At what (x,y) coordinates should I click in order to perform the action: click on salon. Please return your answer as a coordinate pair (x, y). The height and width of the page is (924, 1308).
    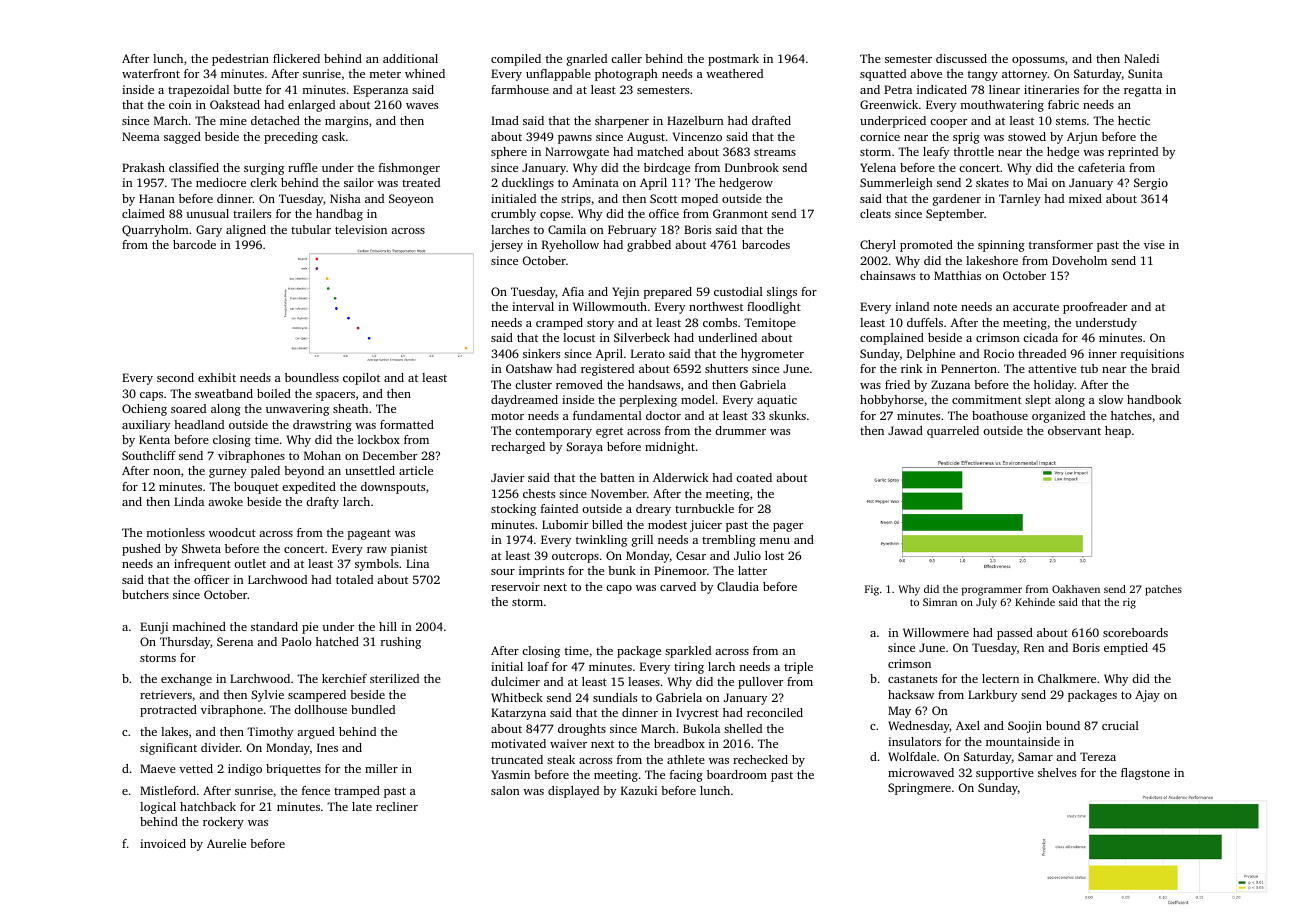
    Looking at the image, I should click on (505, 790).
